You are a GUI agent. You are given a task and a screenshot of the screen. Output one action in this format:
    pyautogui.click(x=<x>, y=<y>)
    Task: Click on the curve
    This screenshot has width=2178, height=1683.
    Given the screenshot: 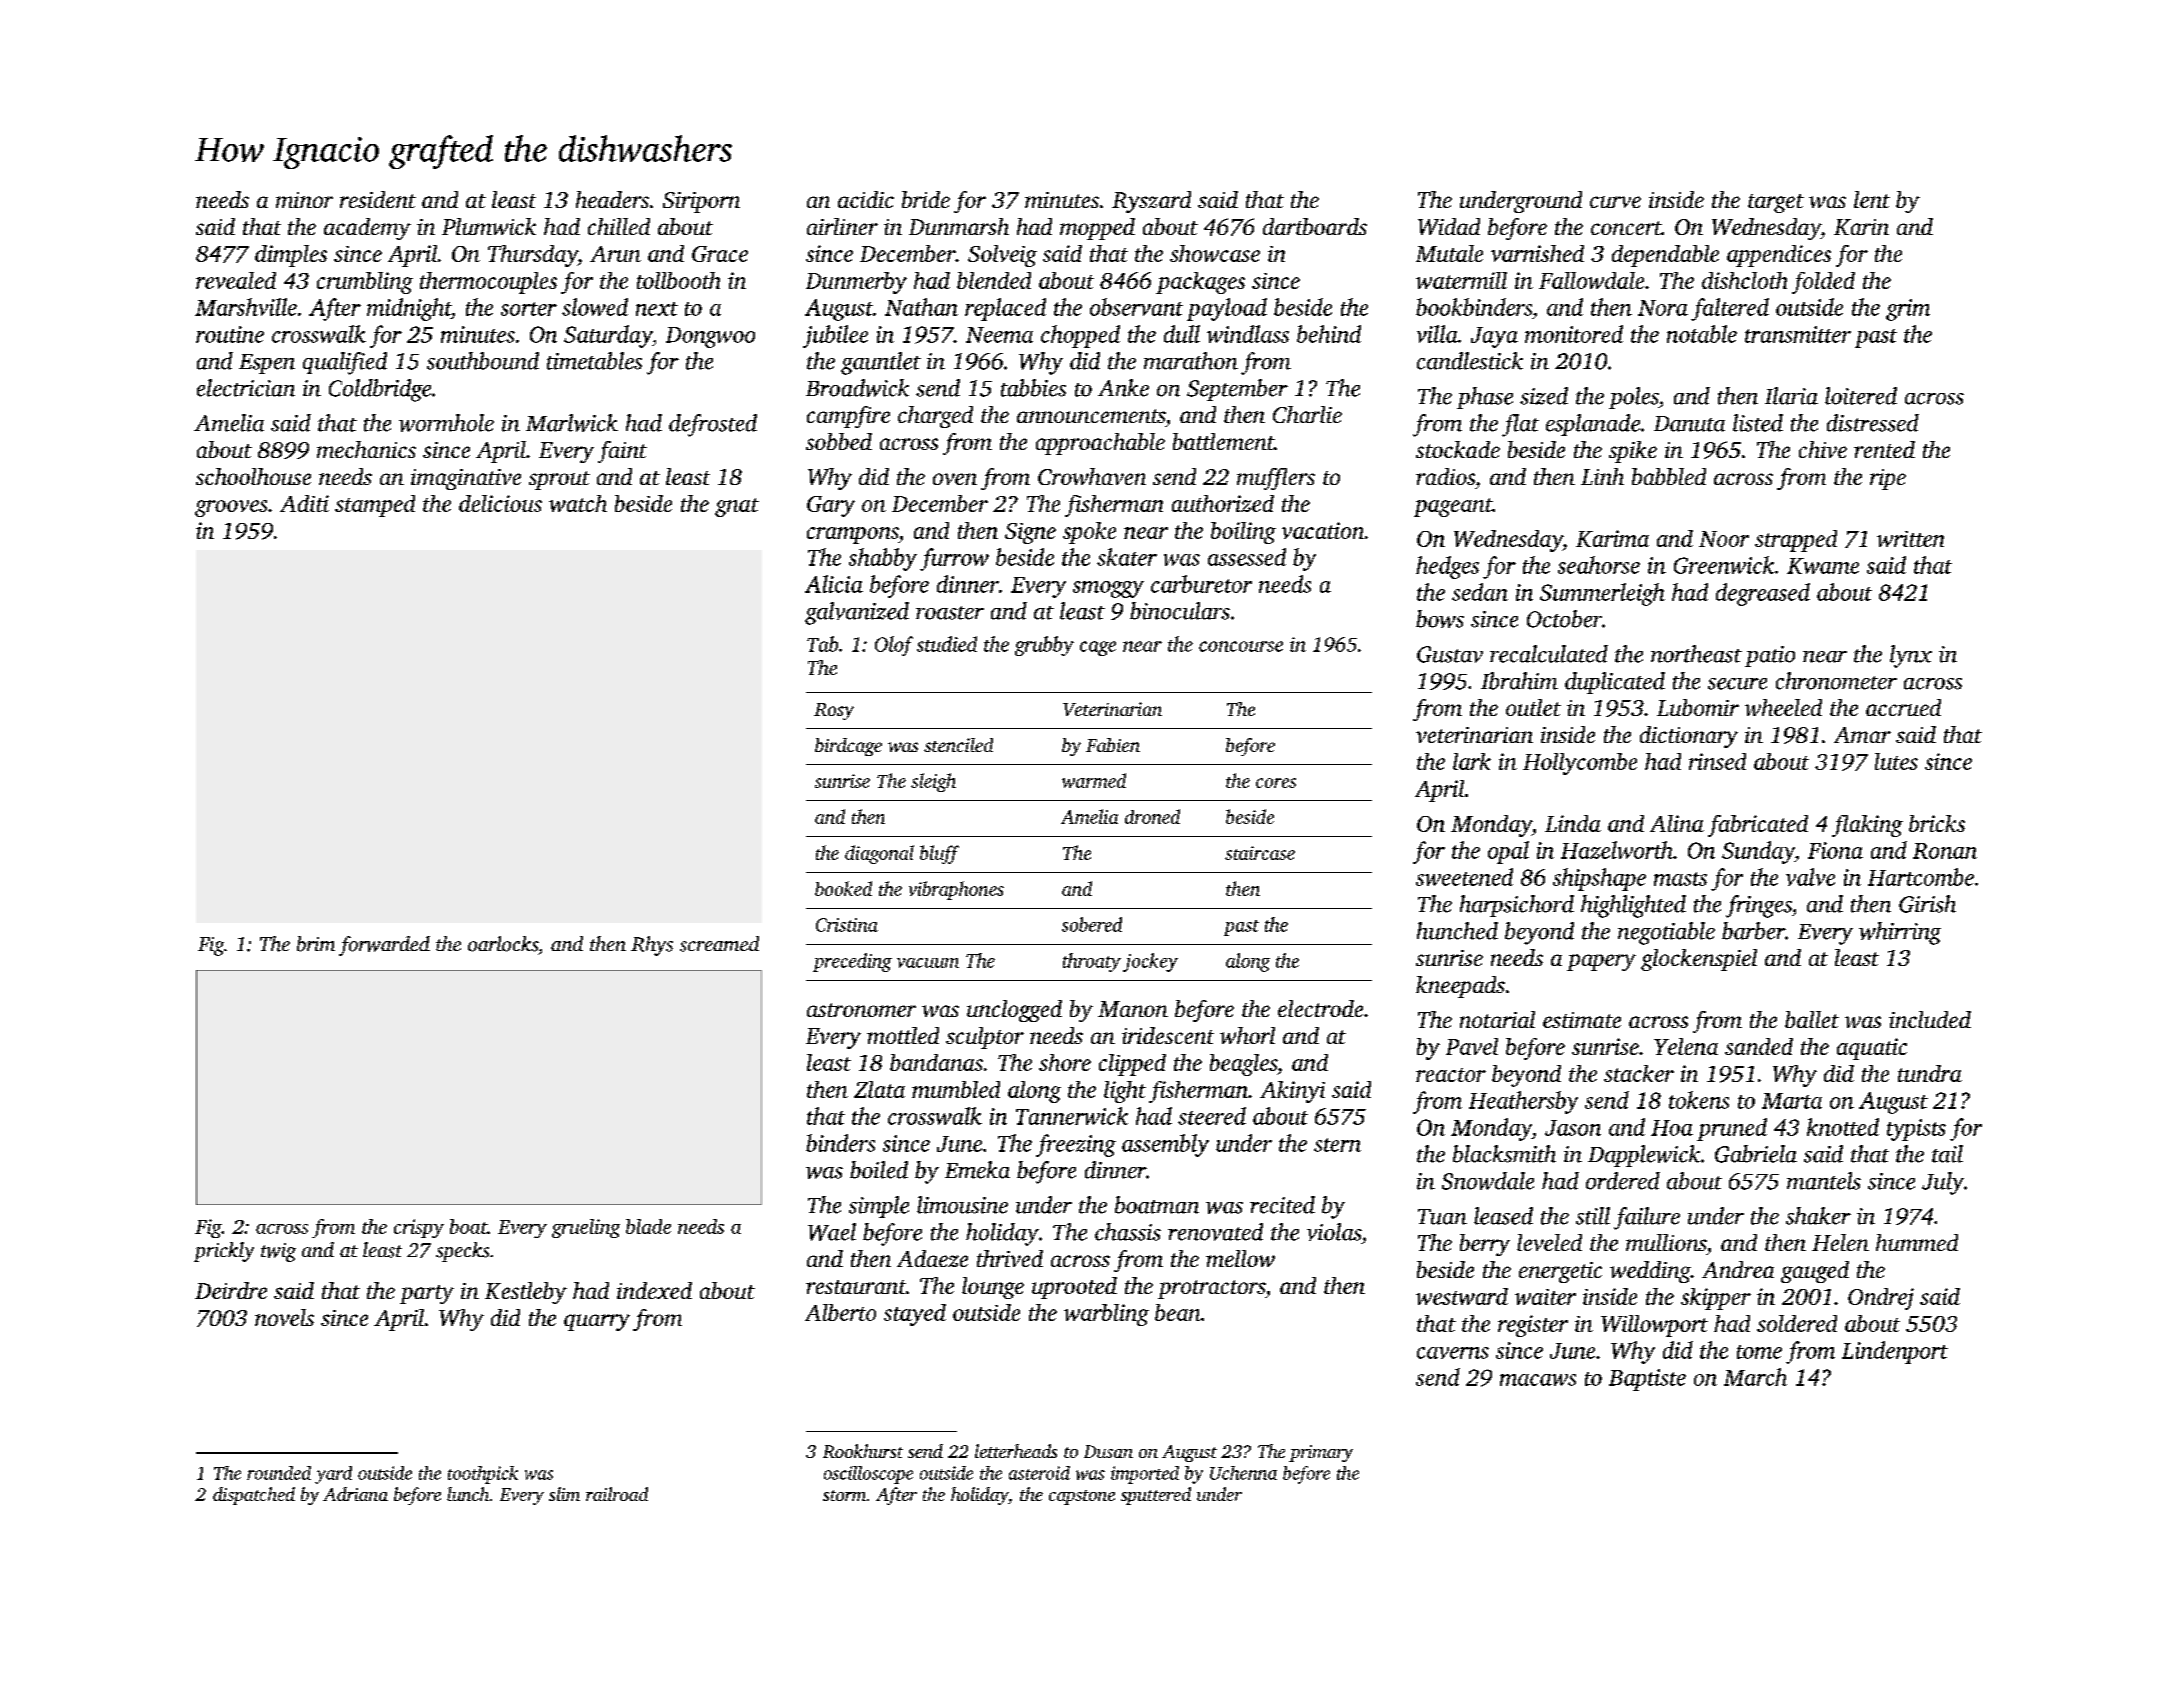 What is the action you would take?
    pyautogui.click(x=1615, y=202)
